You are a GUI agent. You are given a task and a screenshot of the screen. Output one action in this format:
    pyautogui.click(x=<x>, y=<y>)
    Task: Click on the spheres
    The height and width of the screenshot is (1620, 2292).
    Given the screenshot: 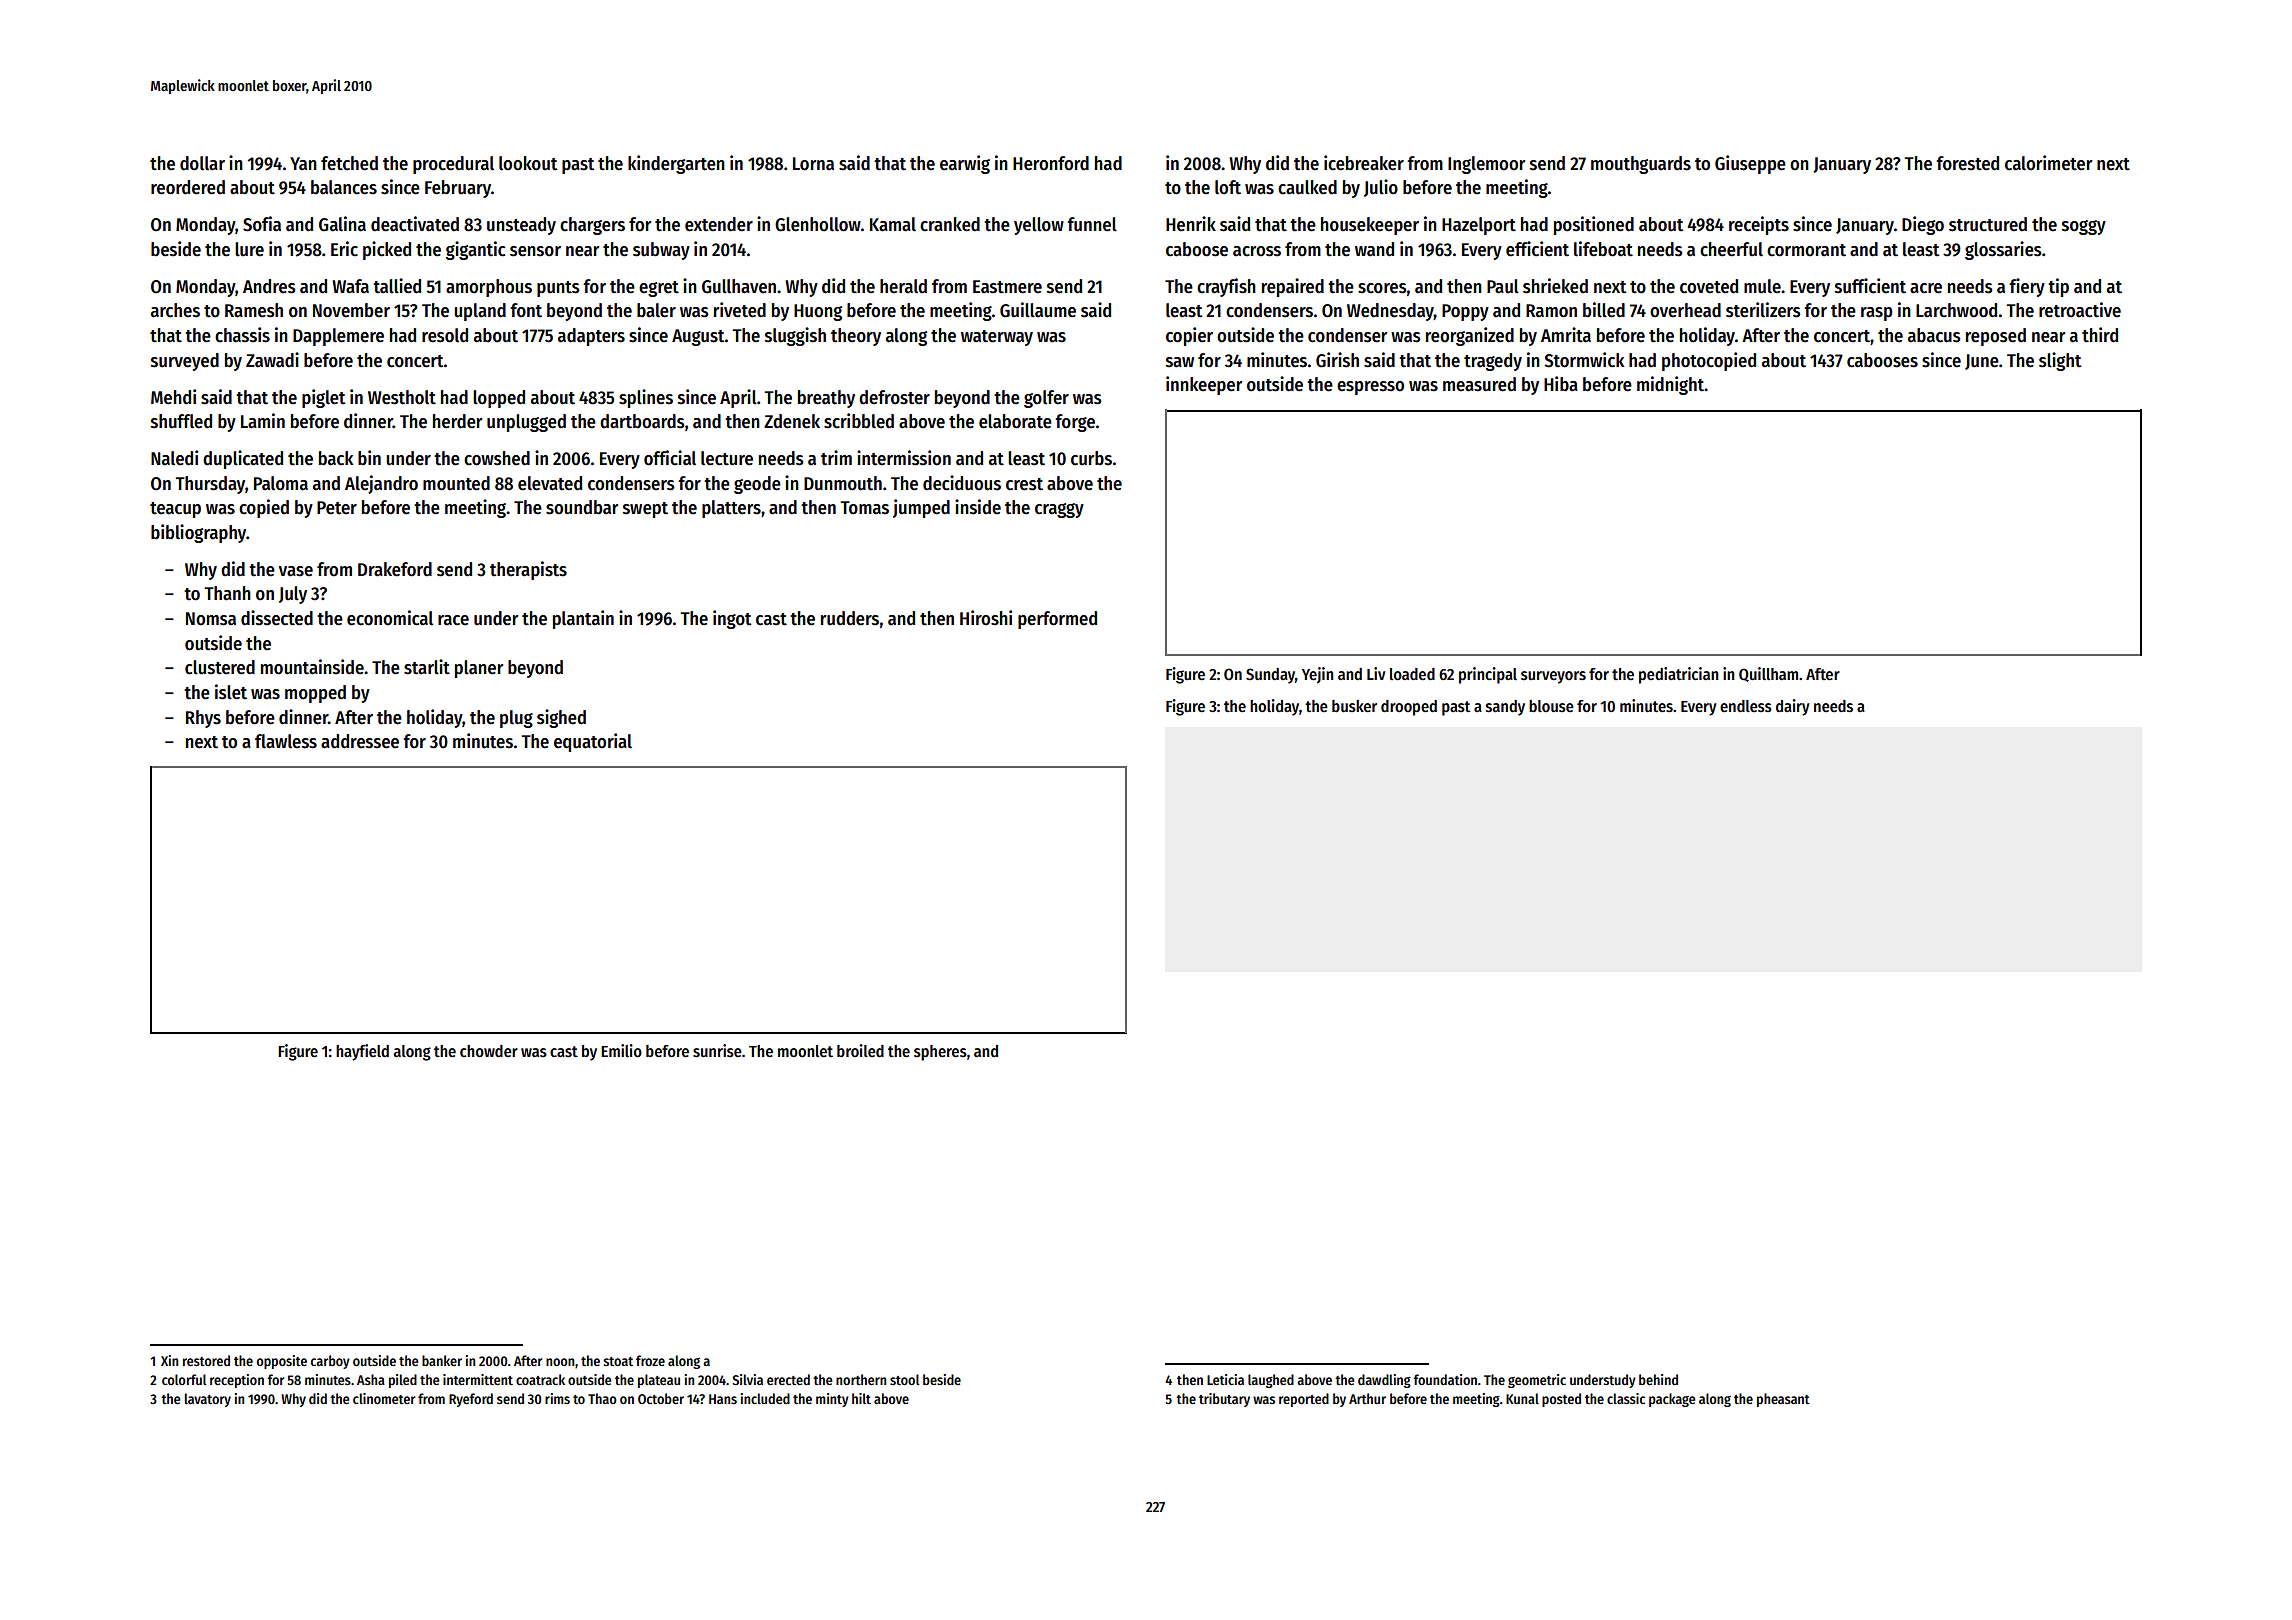 What is the action you would take?
    pyautogui.click(x=940, y=1053)
